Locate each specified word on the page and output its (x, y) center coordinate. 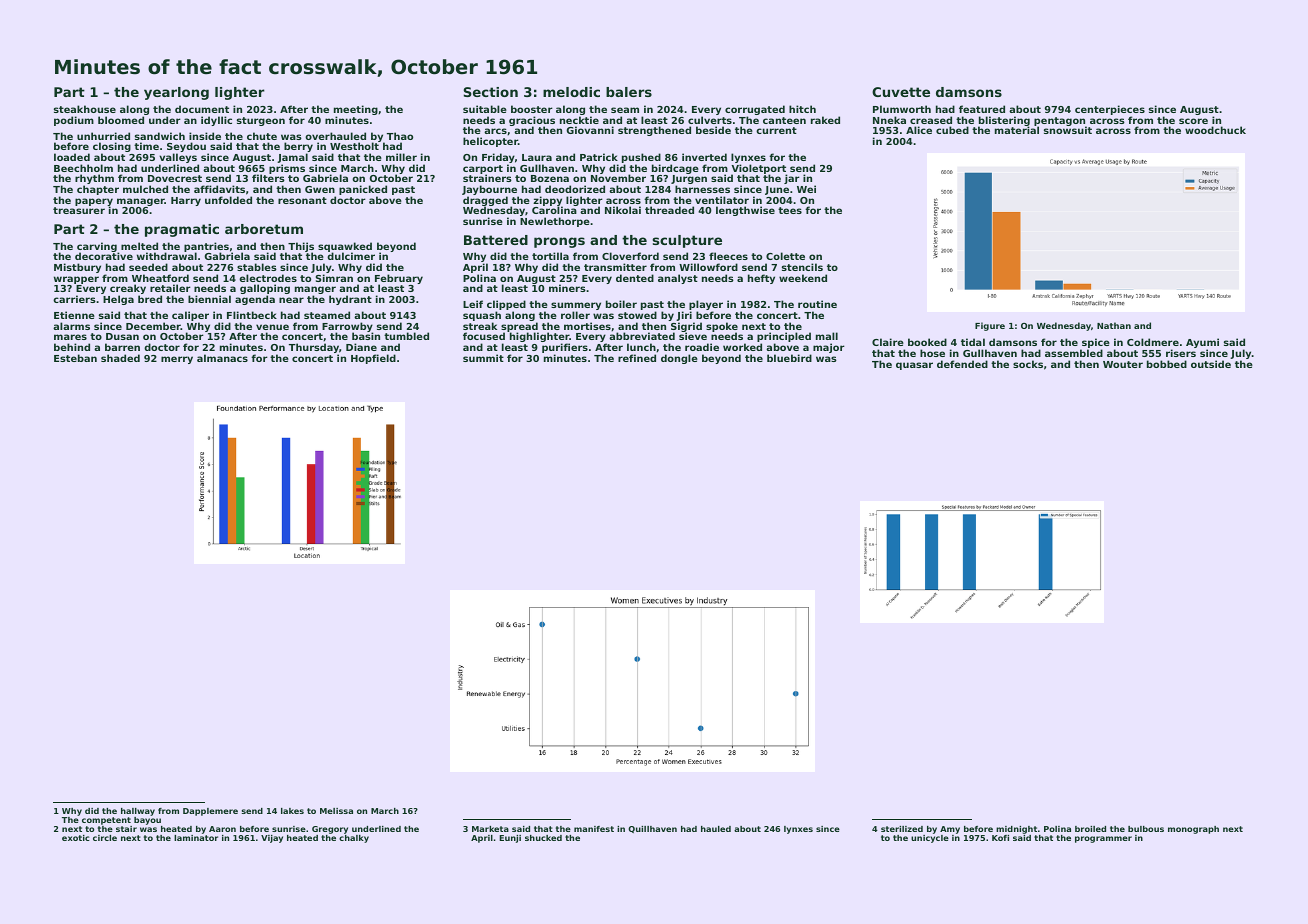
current (776, 130)
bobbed (1167, 364)
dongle (679, 359)
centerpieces (1110, 110)
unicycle (930, 839)
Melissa (336, 811)
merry (177, 360)
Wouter (1123, 364)
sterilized (902, 829)
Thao (400, 136)
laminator (196, 838)
